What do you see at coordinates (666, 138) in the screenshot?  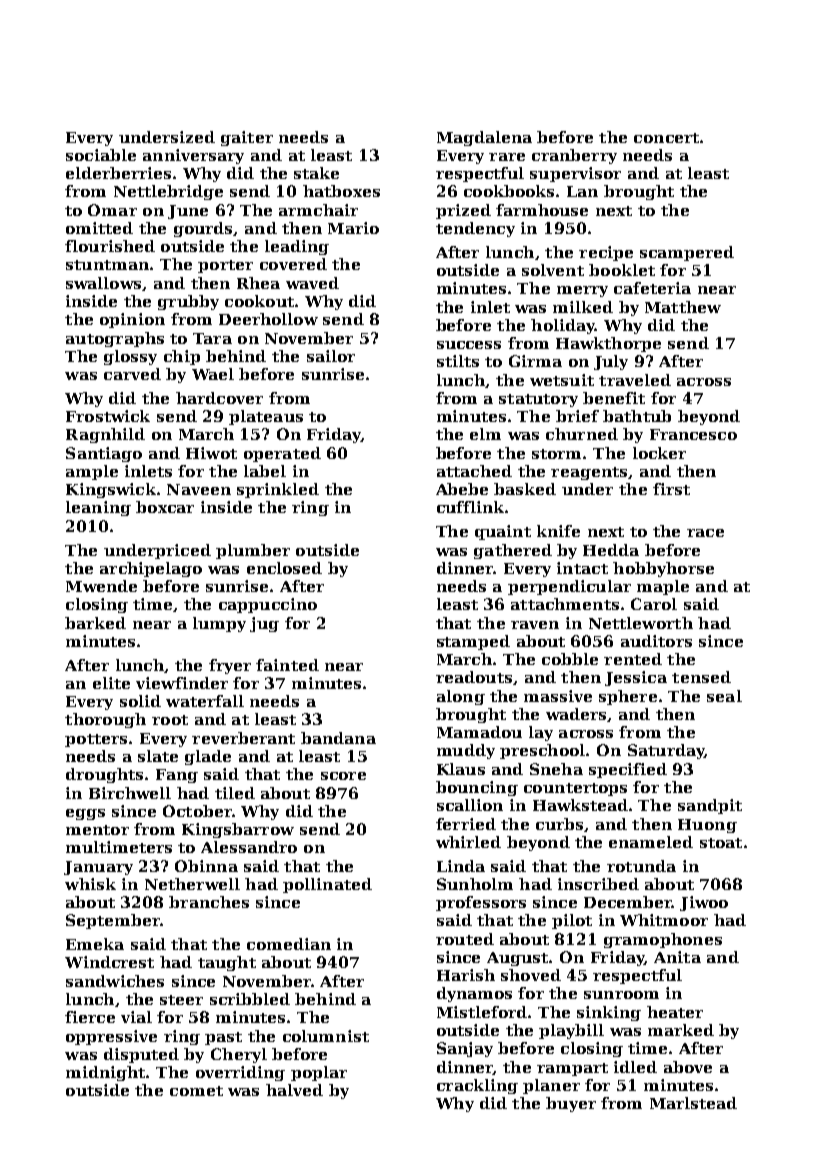 I see `concert` at bounding box center [666, 138].
